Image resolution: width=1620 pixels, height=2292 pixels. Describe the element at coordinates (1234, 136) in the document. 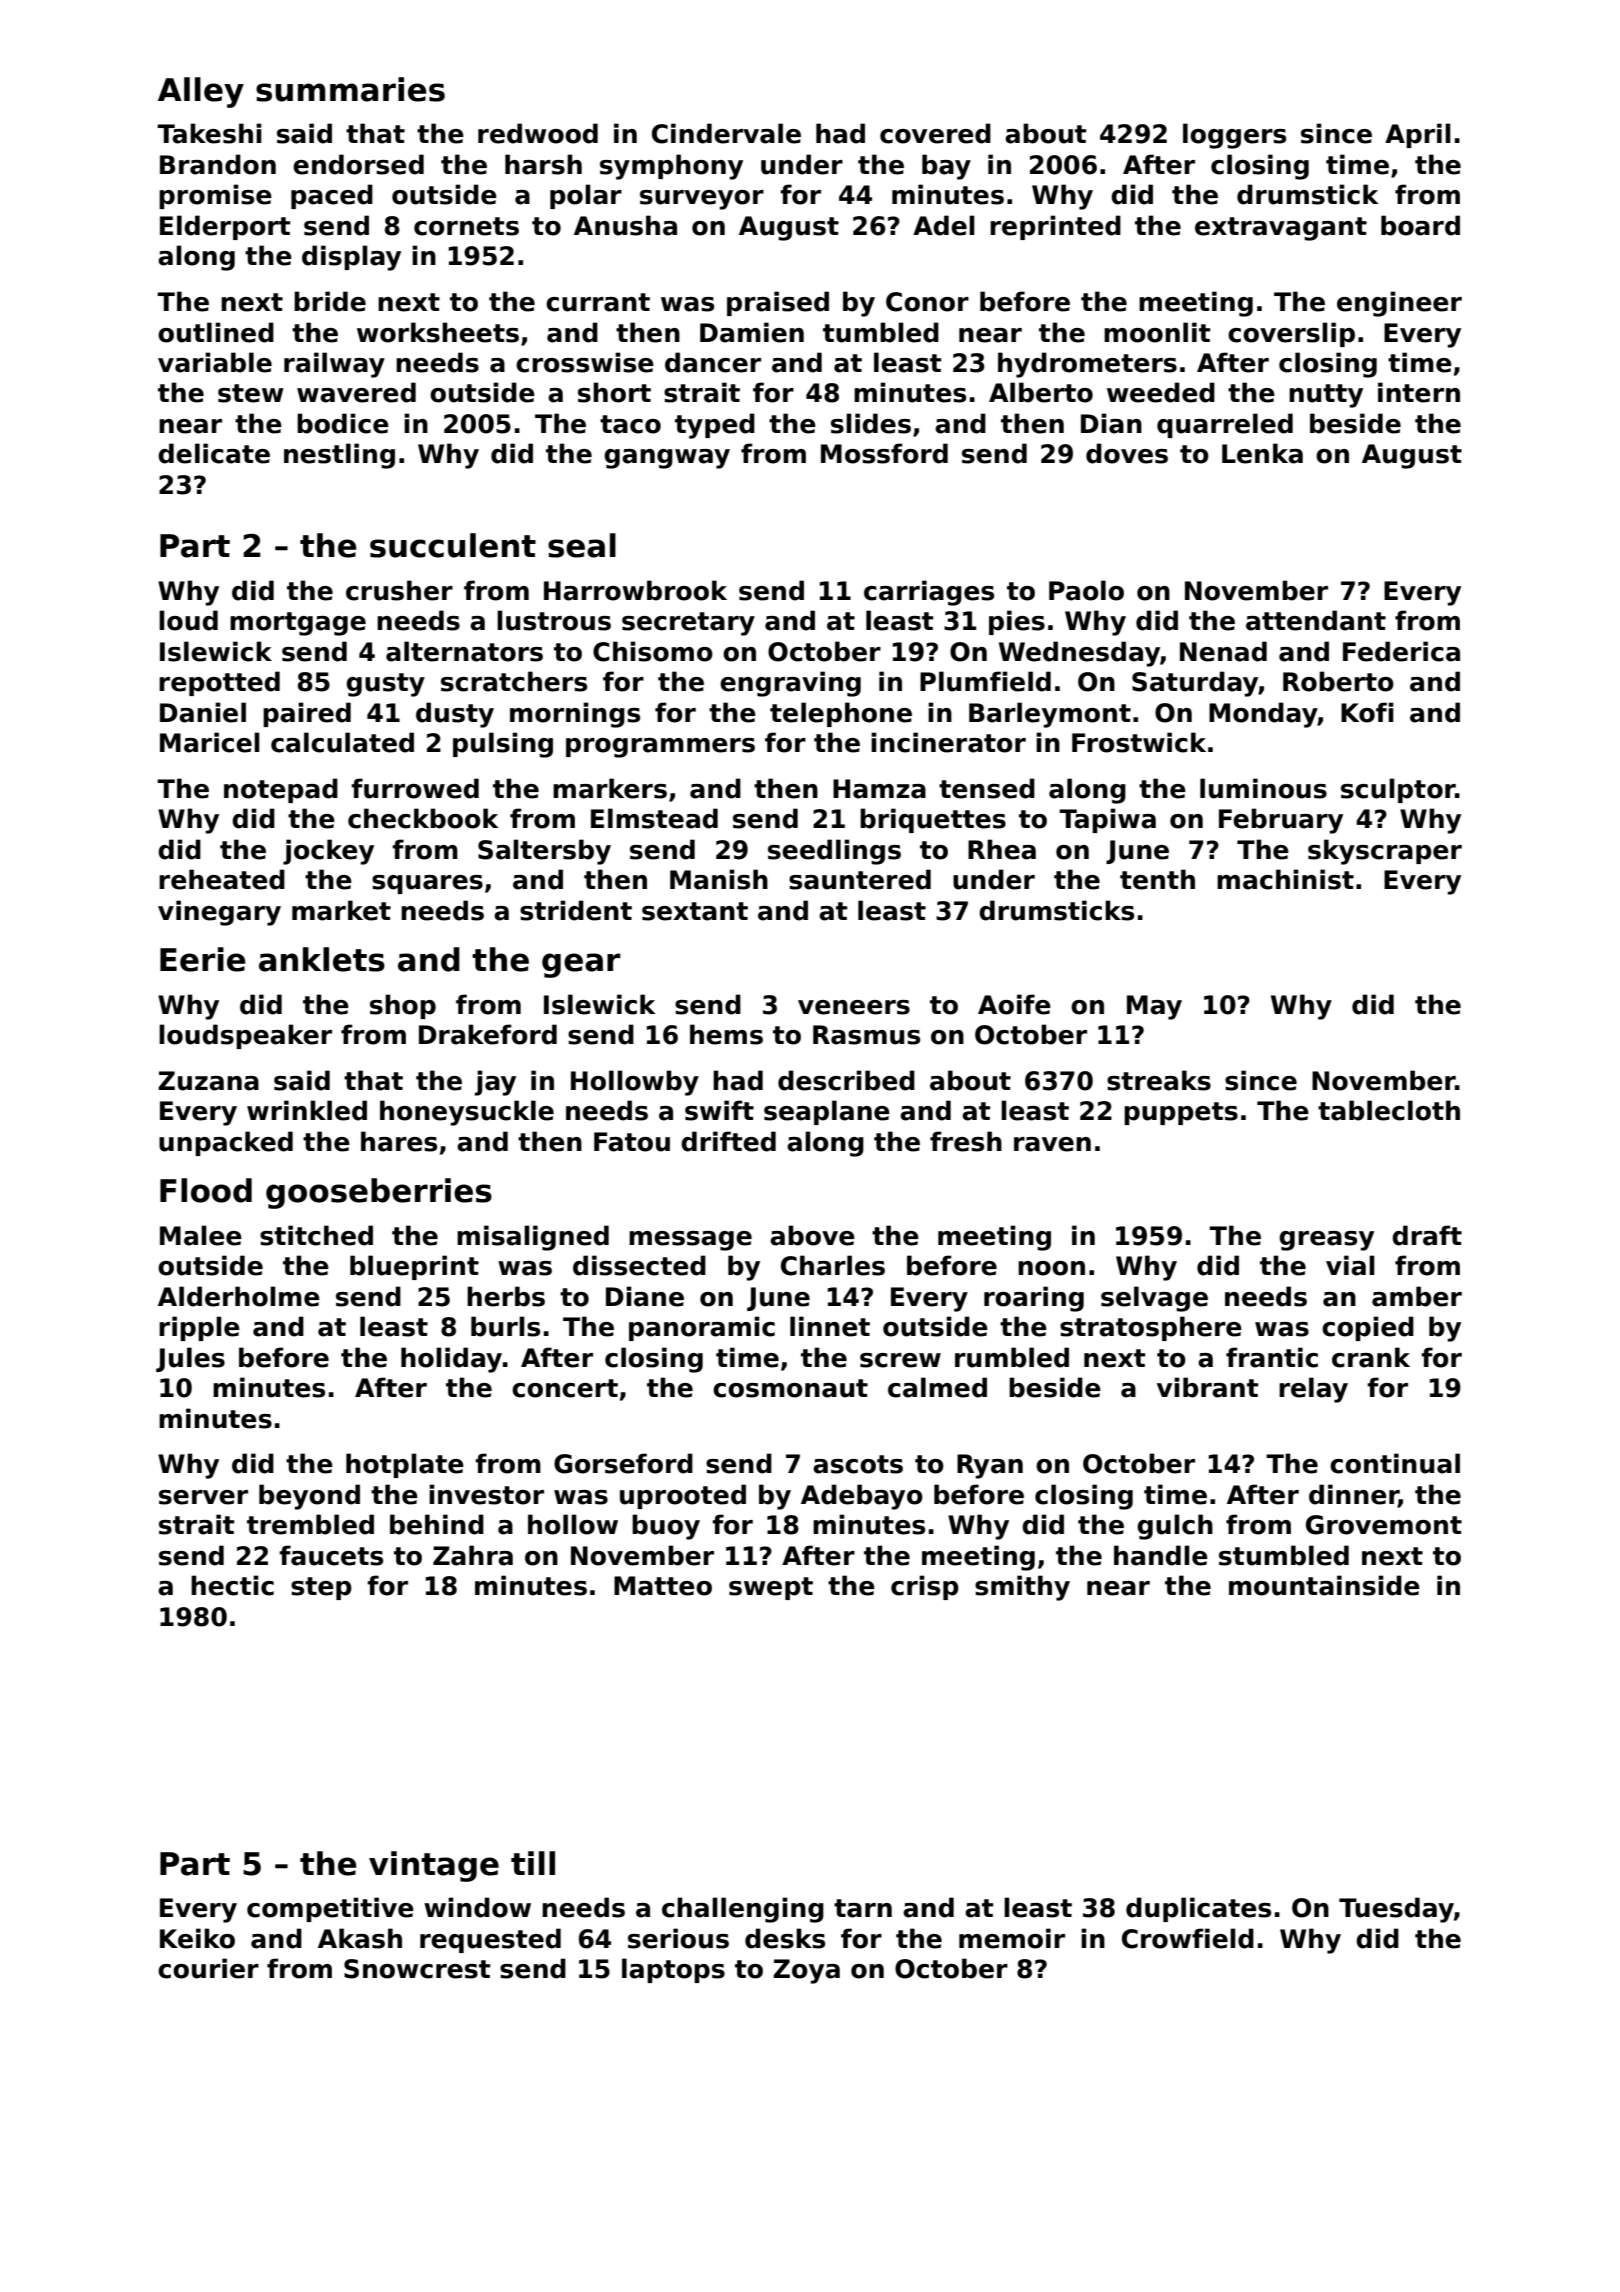

I see `loggers` at that location.
